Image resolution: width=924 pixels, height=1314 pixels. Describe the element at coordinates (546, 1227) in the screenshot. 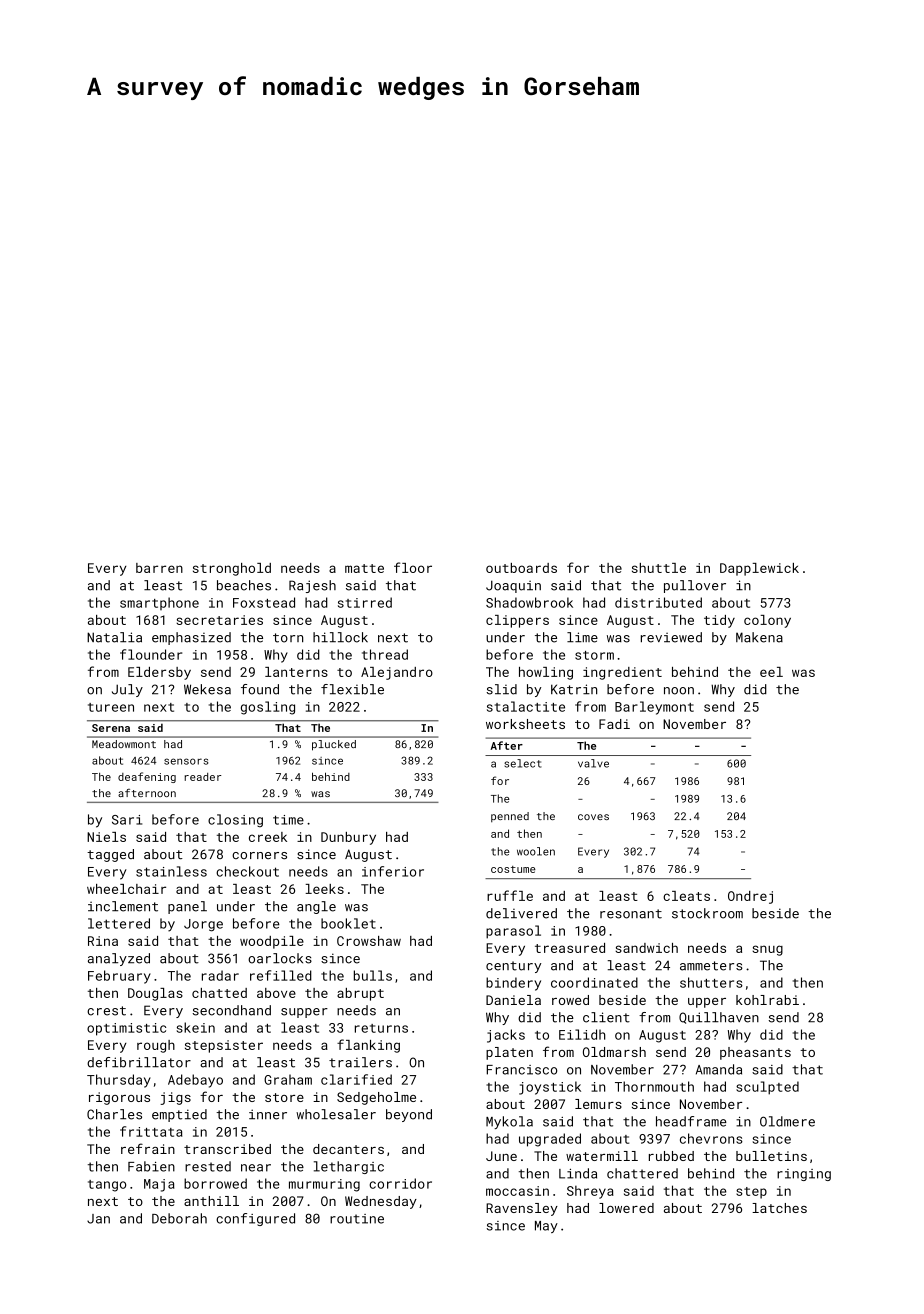

I see `May` at that location.
